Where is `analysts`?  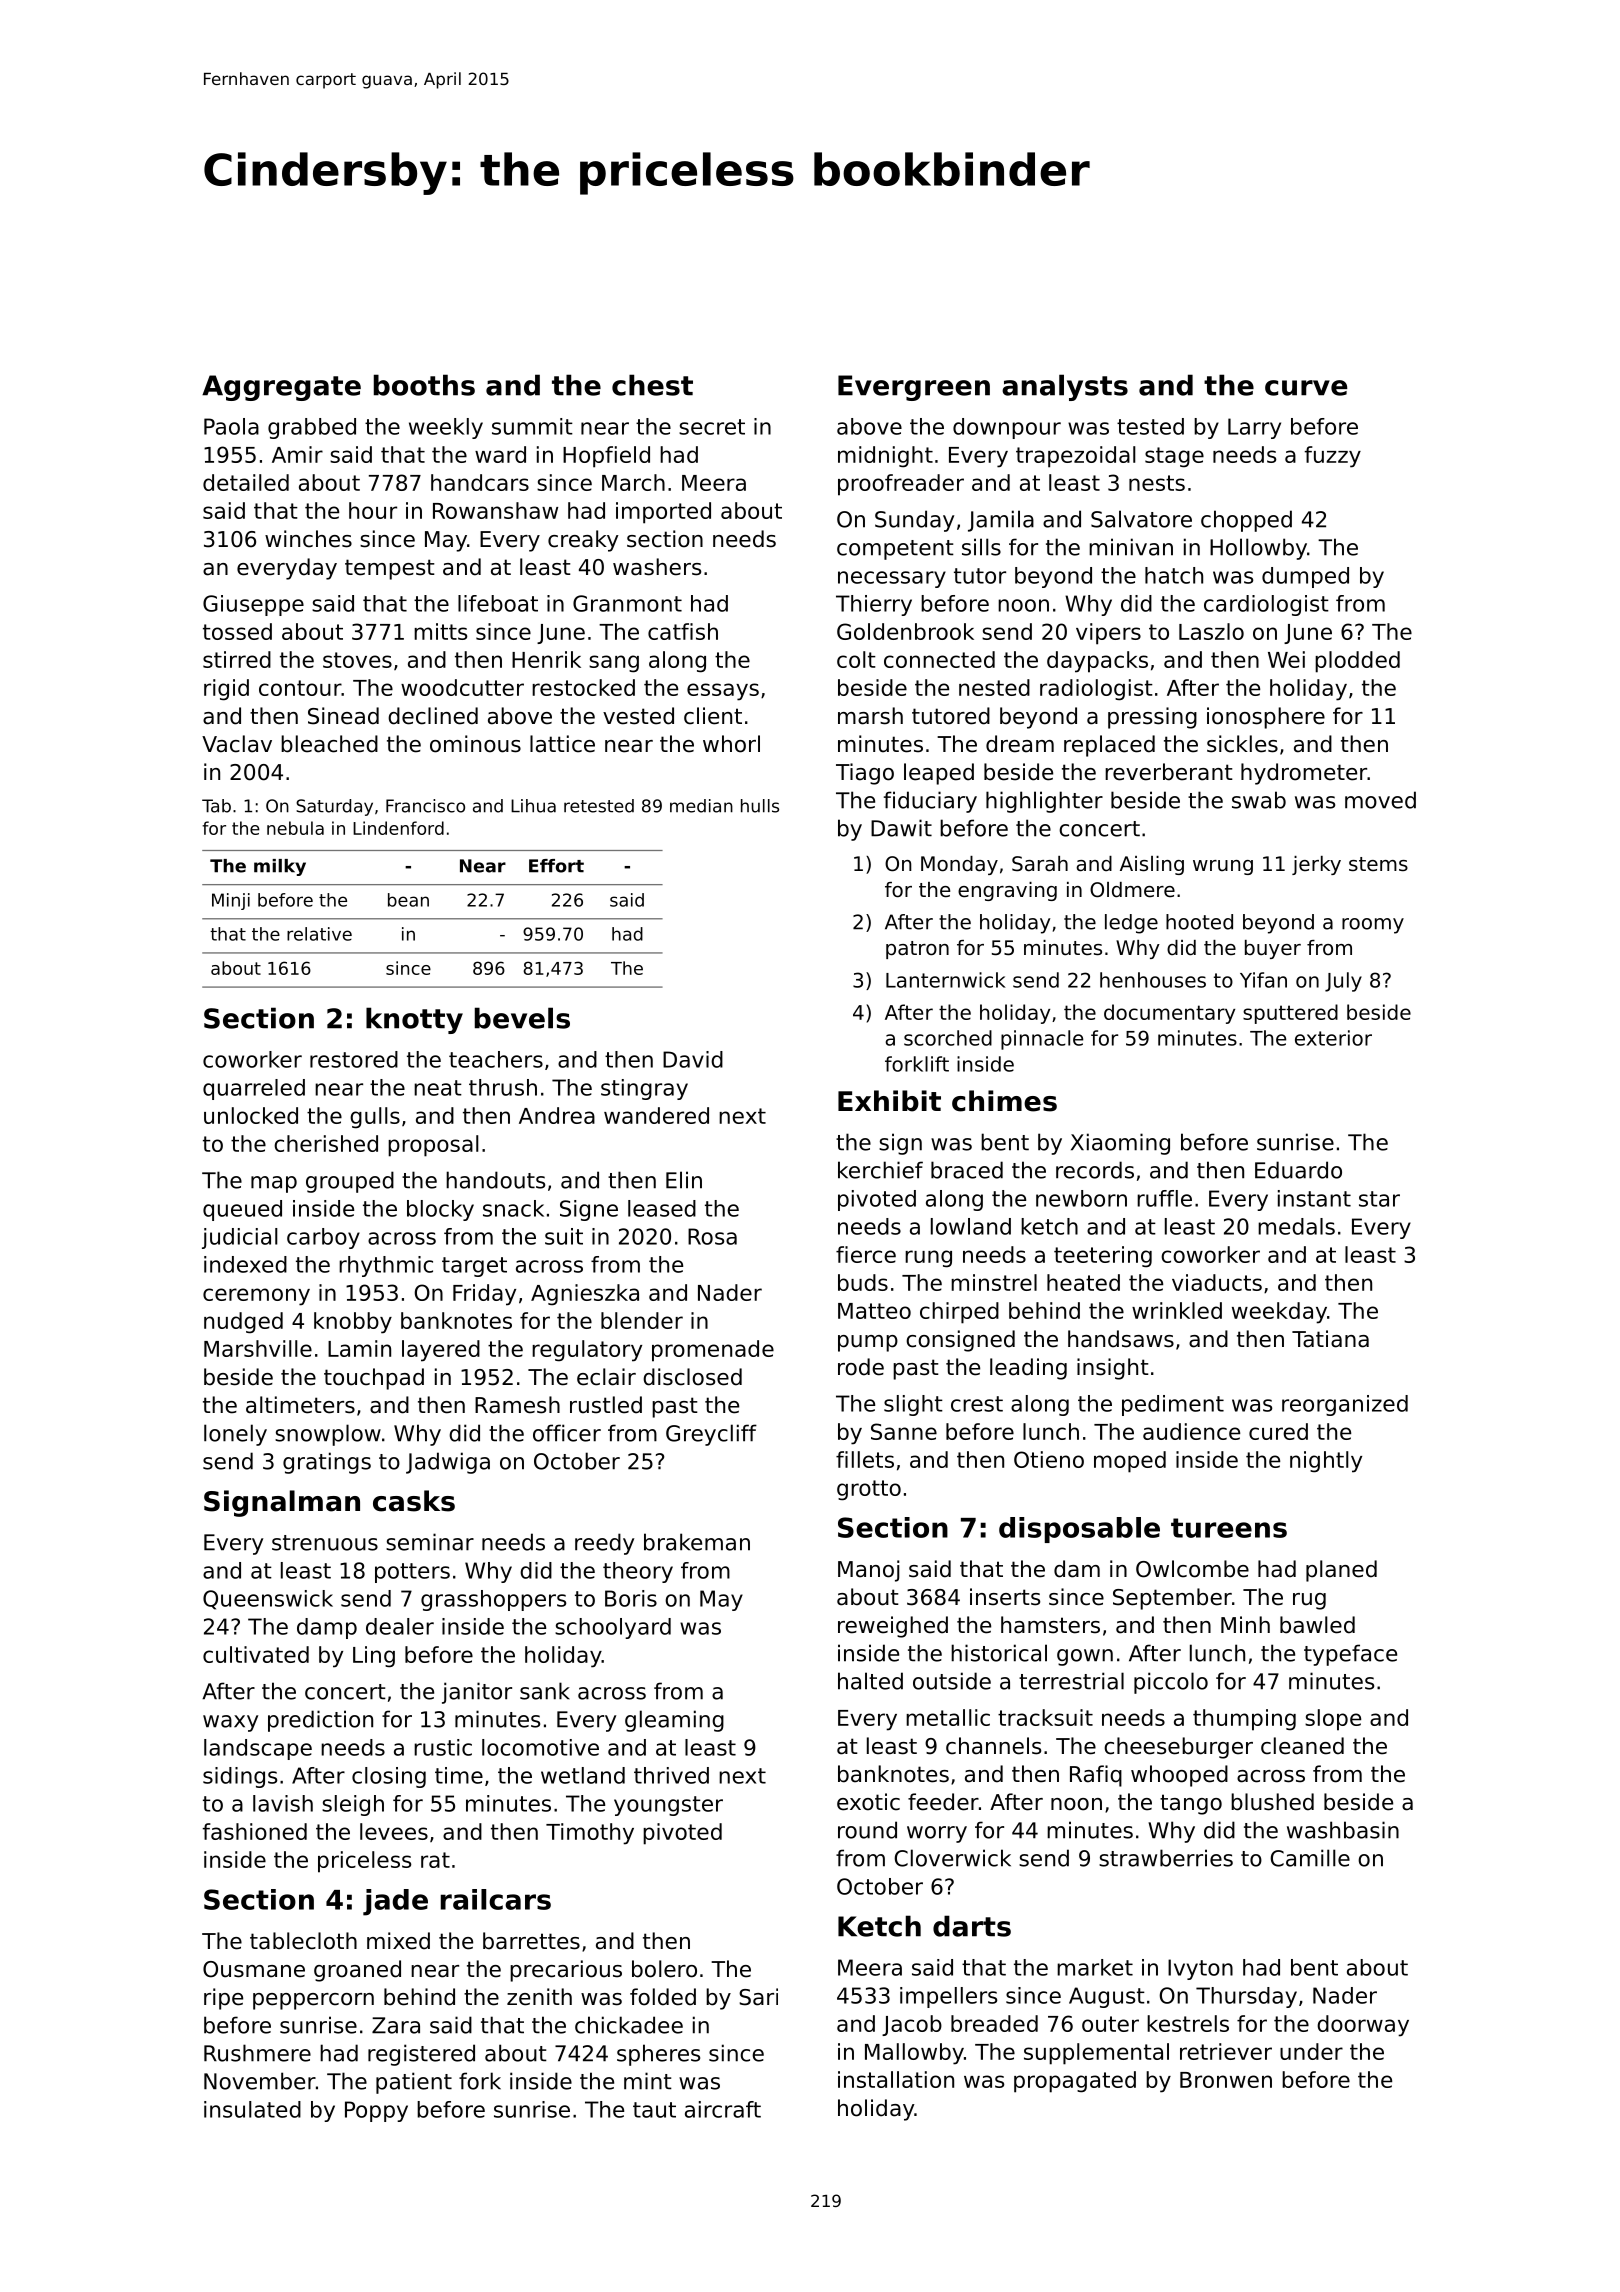 analysts is located at coordinates (1065, 387).
